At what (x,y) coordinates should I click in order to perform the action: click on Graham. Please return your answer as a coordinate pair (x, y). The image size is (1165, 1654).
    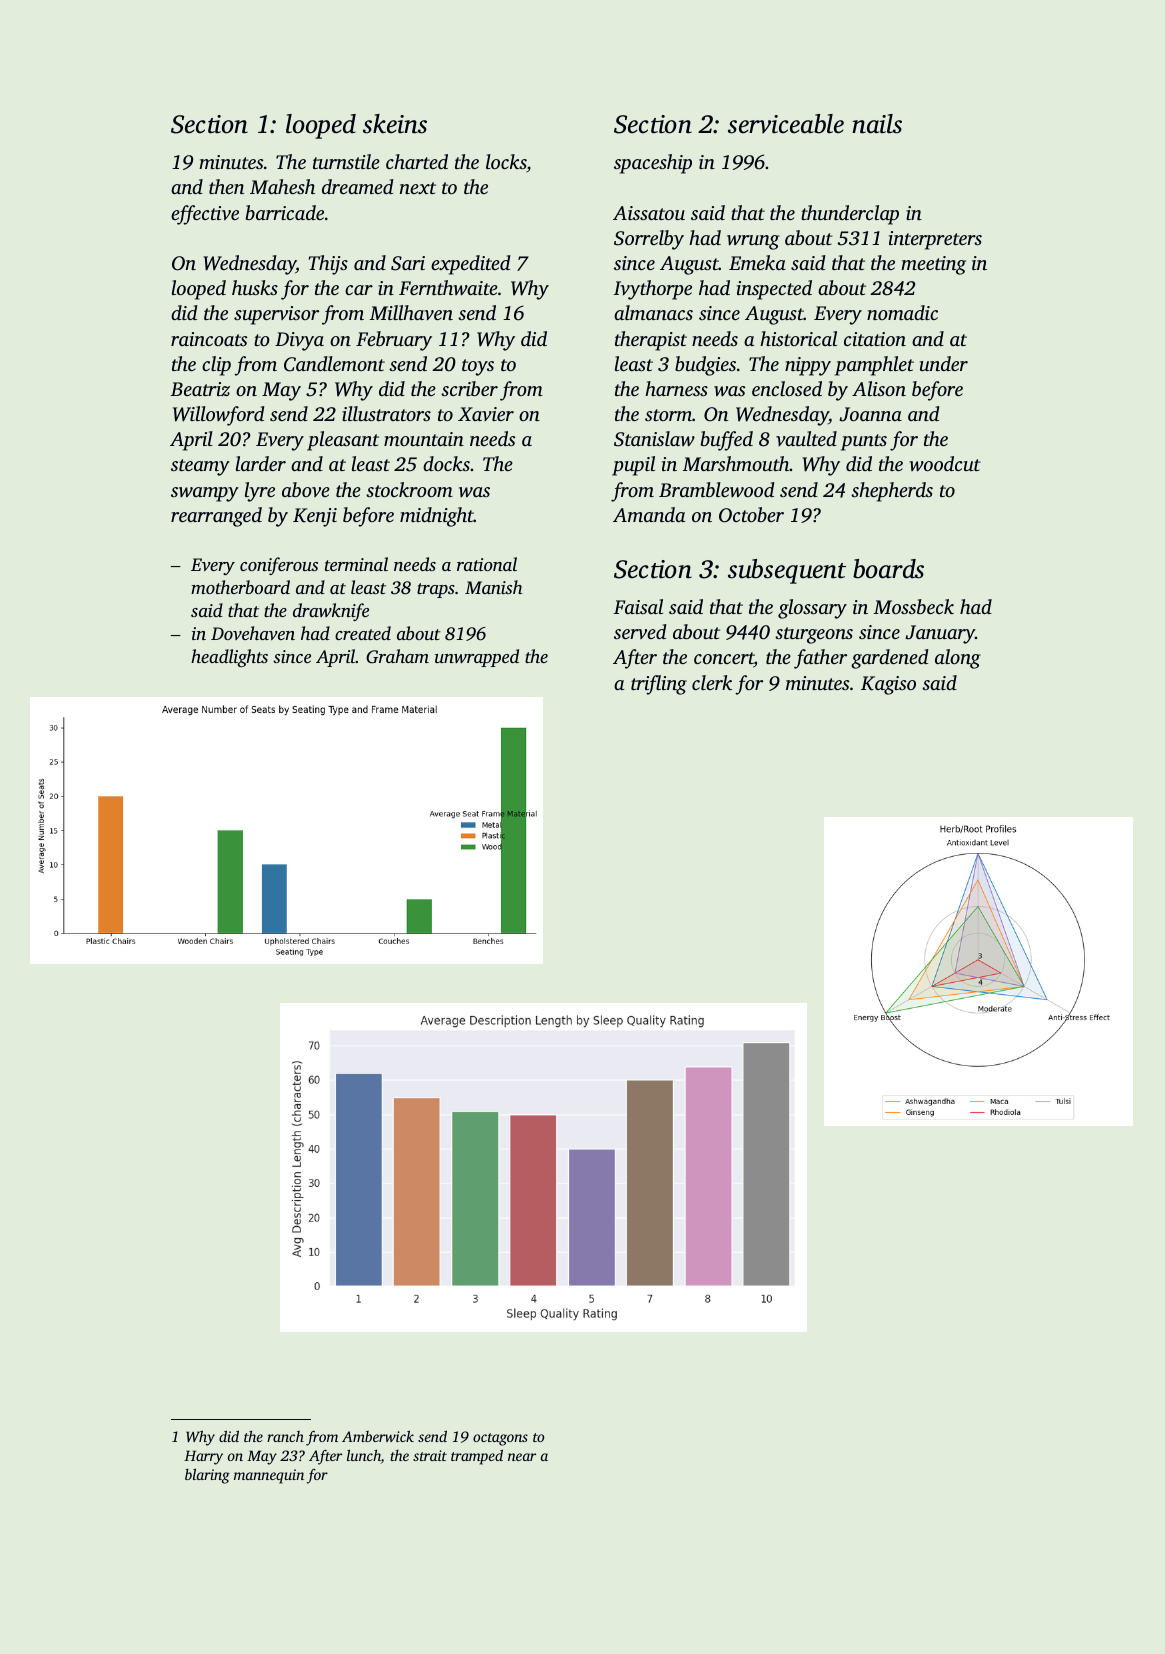
    Looking at the image, I should click on (397, 656).
